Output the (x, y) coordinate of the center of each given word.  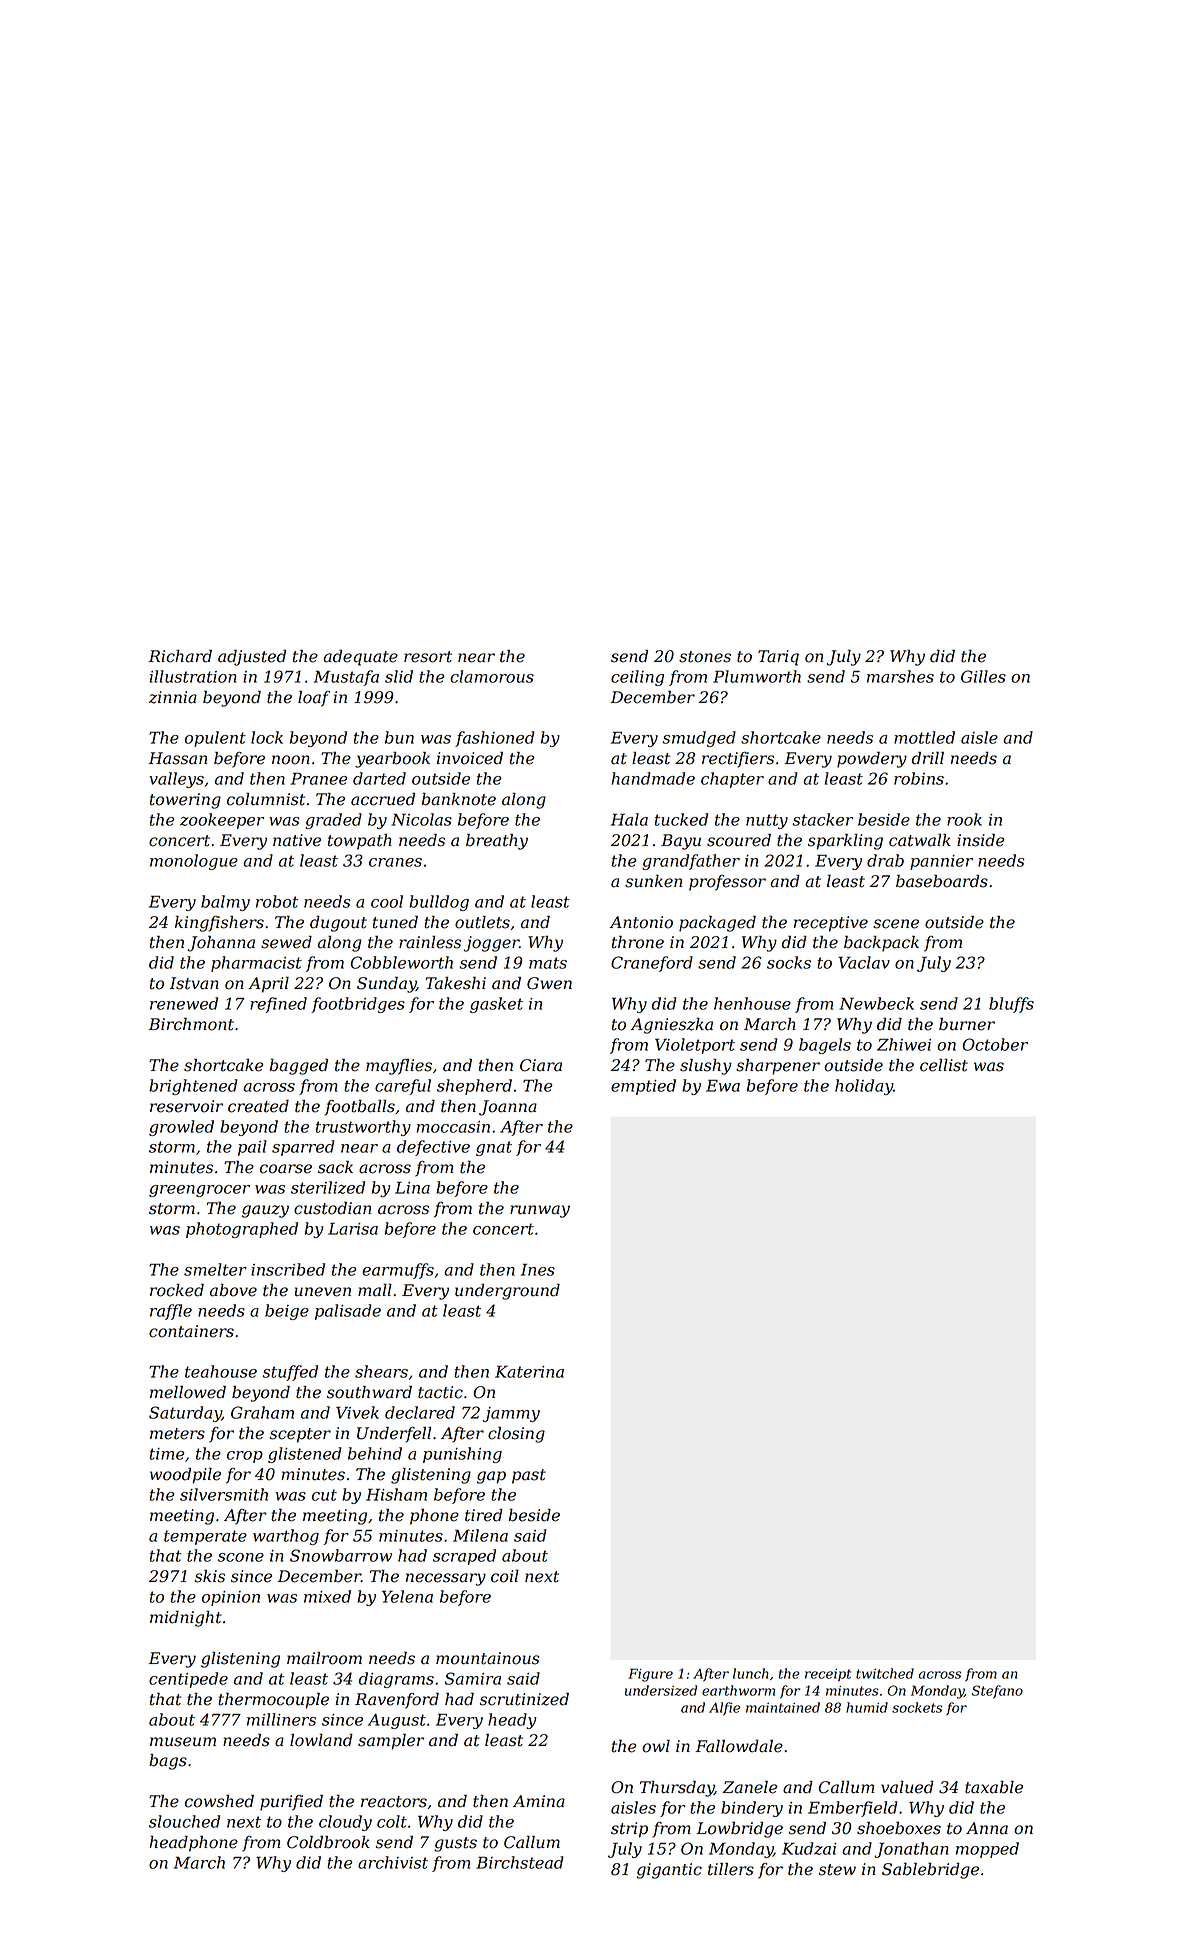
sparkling (845, 842)
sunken (653, 881)
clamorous (492, 676)
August (397, 1721)
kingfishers (219, 924)
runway (540, 1211)
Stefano (997, 1692)
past (529, 1476)
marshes (900, 676)
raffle (171, 1312)
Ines (538, 1269)
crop (245, 1457)
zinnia (173, 697)
